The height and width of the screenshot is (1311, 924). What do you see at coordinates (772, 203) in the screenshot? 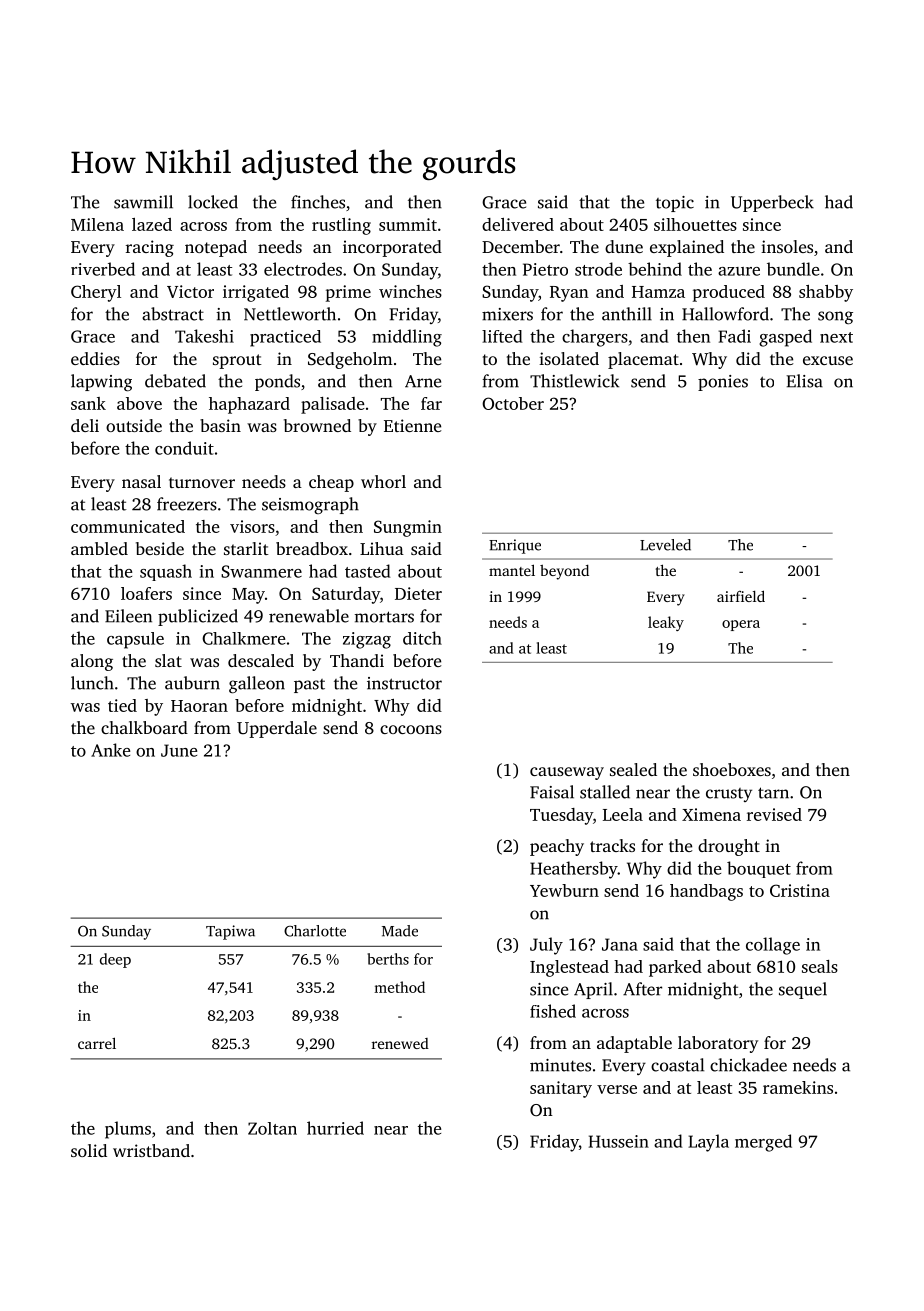
I see `Upperbeck` at bounding box center [772, 203].
